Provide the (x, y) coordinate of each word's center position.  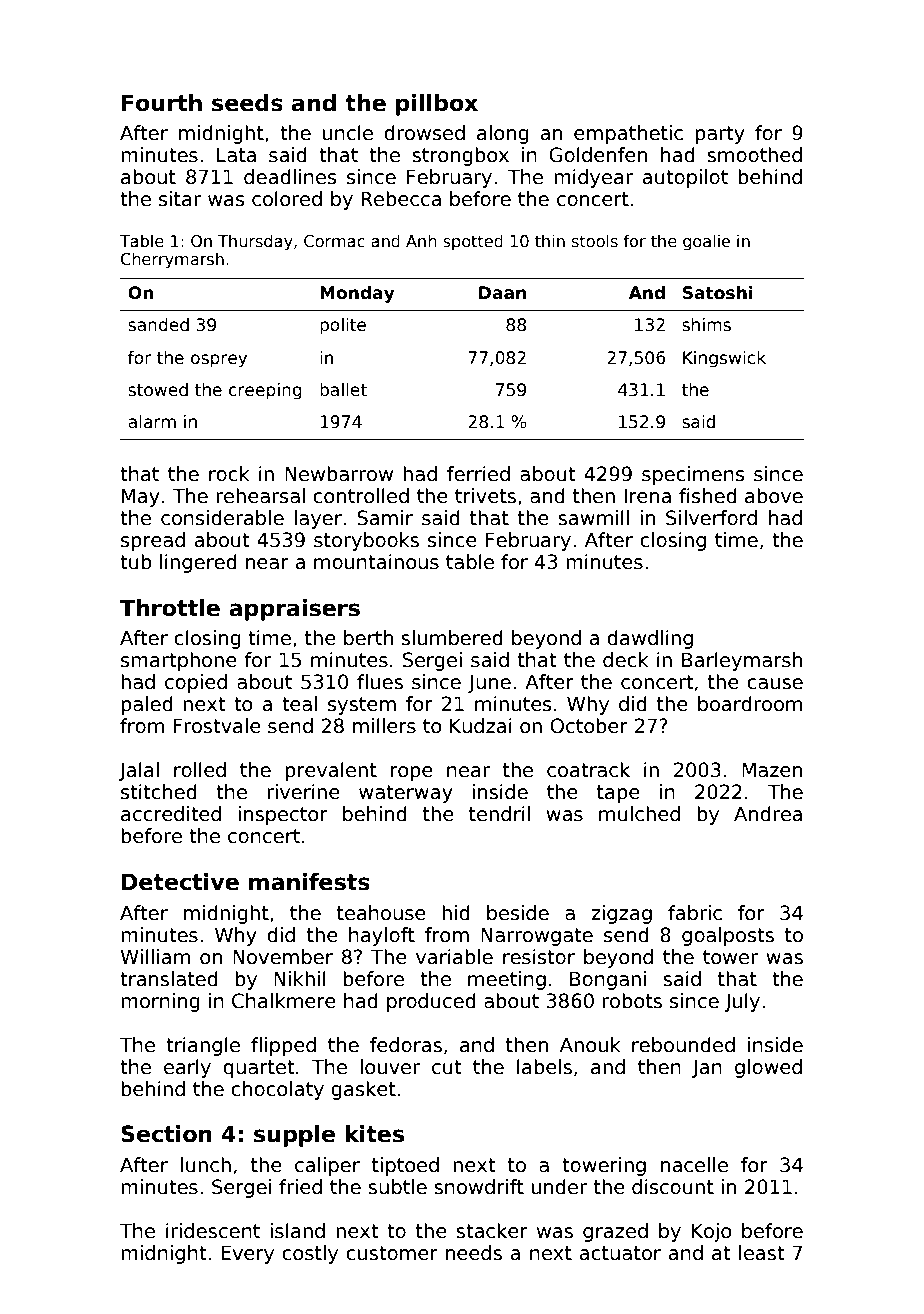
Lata (236, 155)
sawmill (593, 518)
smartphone (179, 661)
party (720, 135)
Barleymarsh (742, 661)
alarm (152, 422)
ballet (343, 390)
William (155, 957)
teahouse (381, 913)
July (742, 1002)
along (503, 134)
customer (392, 1253)
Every (247, 1254)
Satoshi (717, 293)
